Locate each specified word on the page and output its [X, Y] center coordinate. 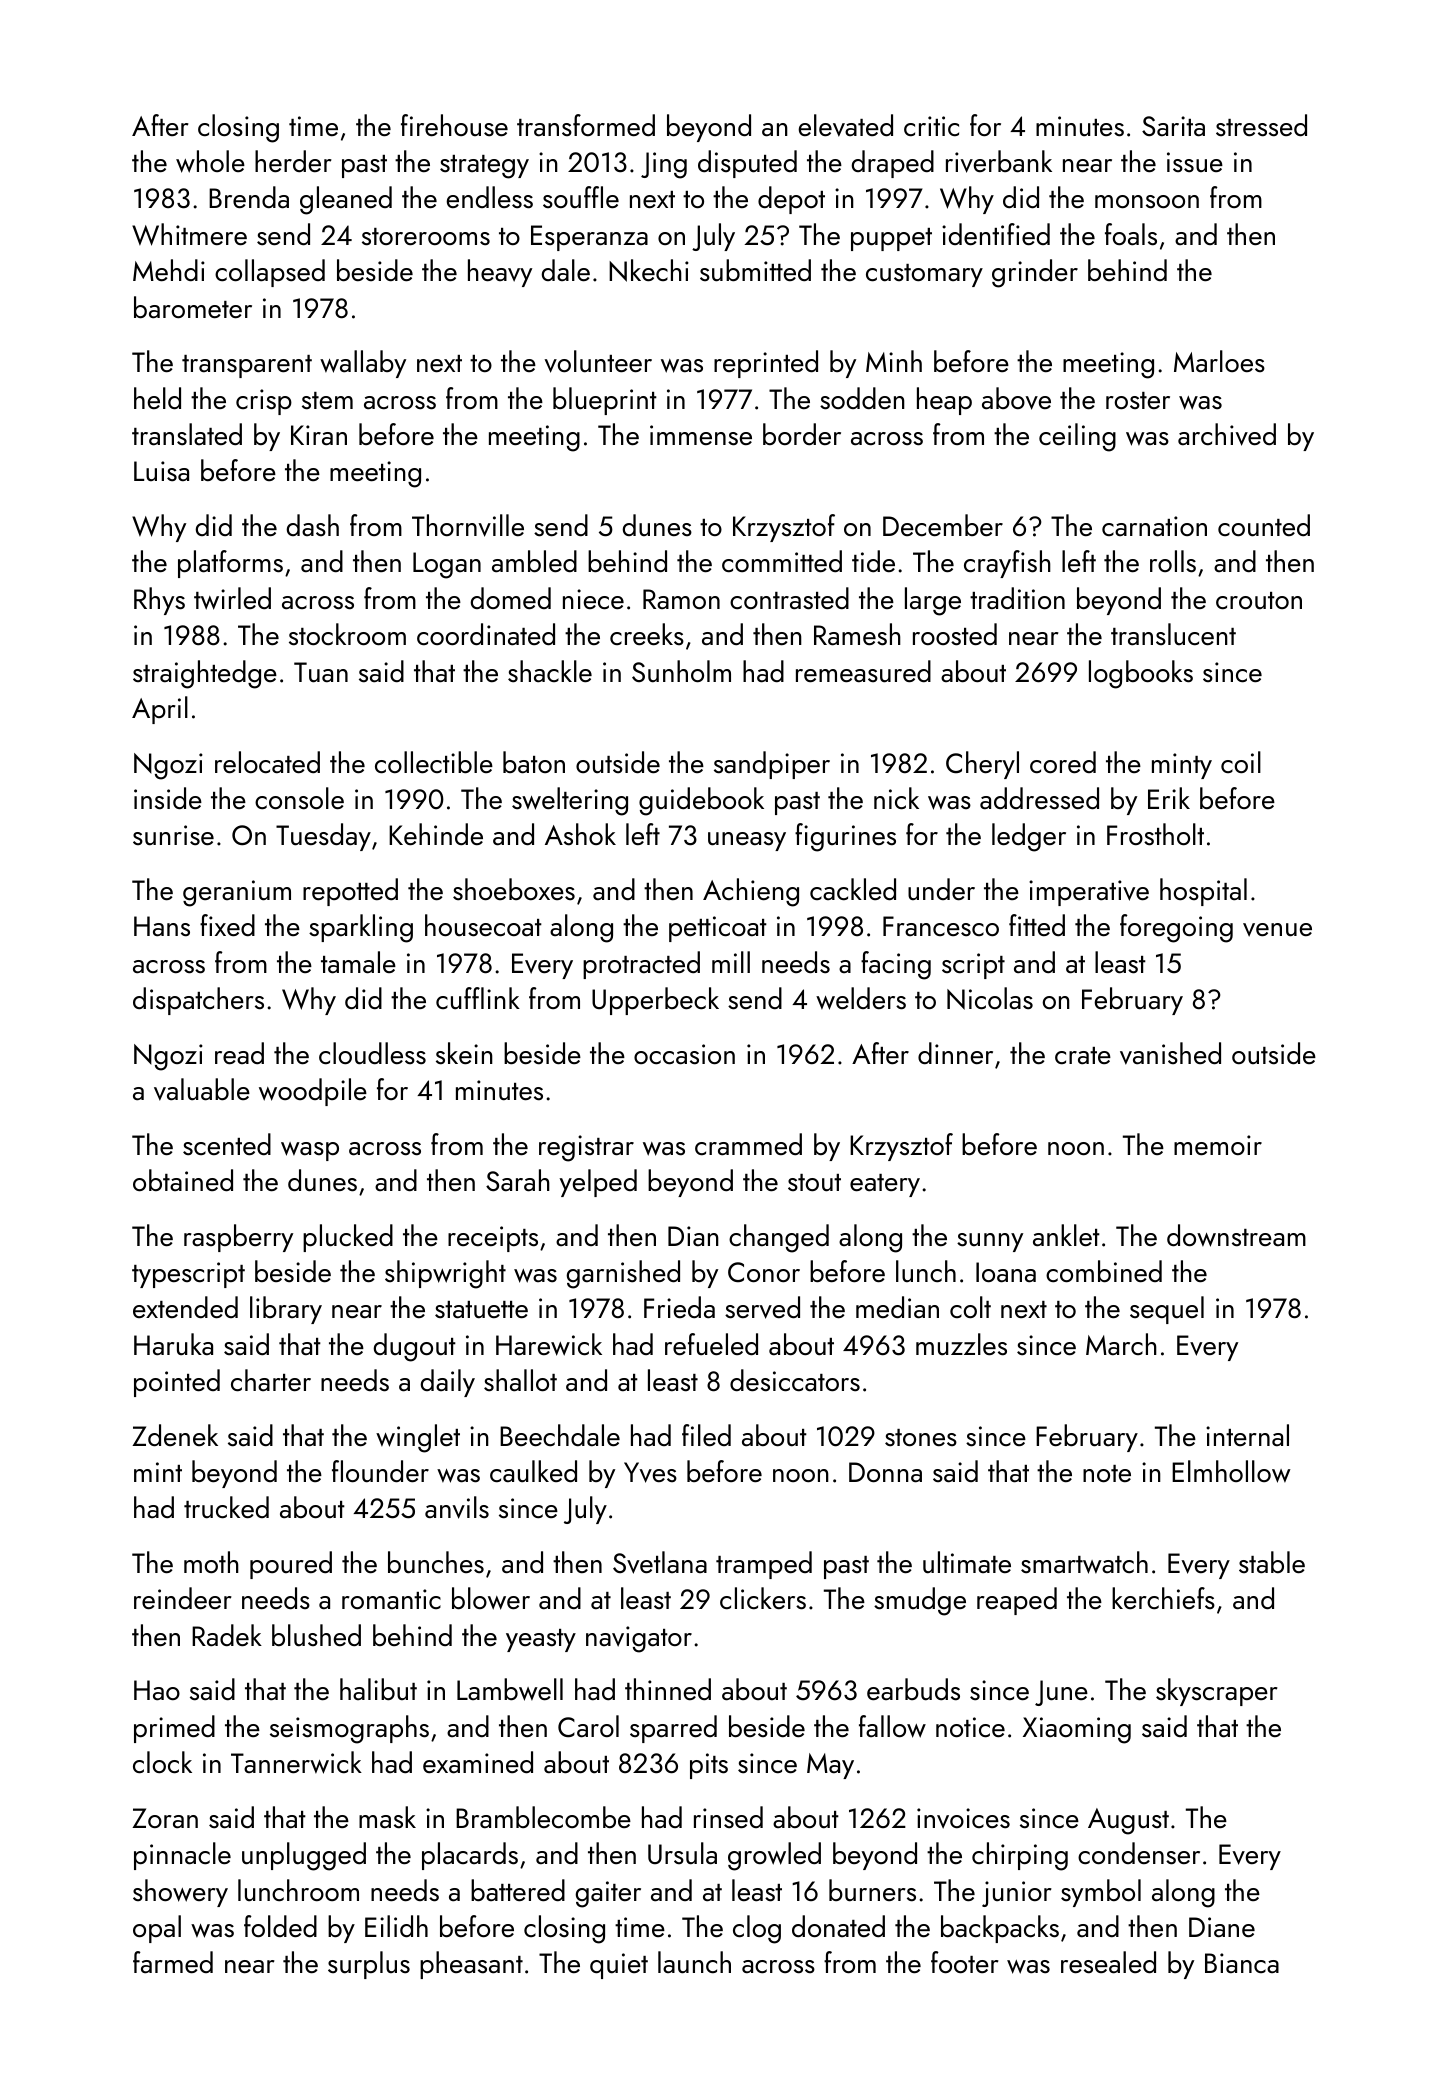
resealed [1108, 1962]
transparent [247, 366]
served [762, 1307]
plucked [348, 1238]
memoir [1218, 1145]
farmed [173, 1962]
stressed [1261, 125]
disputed [747, 164]
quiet [619, 1966]
